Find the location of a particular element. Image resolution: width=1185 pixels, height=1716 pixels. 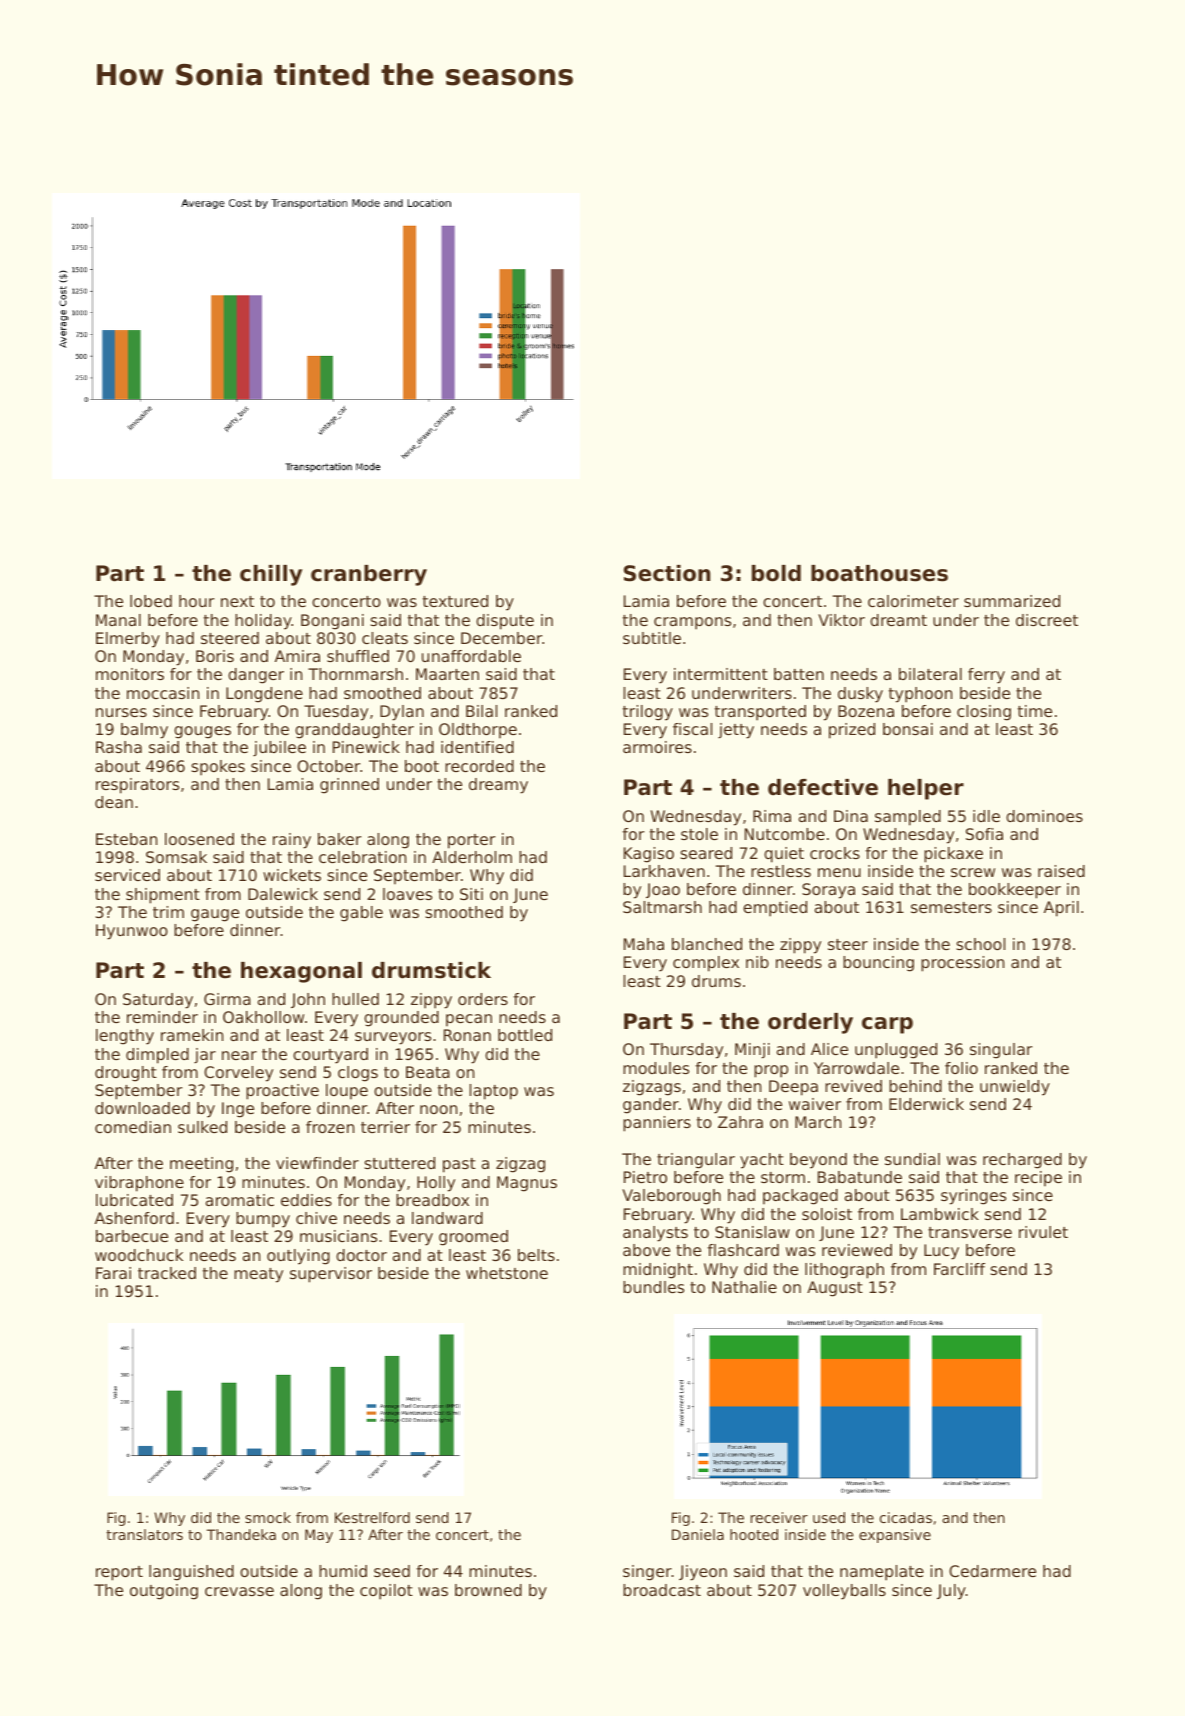

Farcliff is located at coordinates (959, 1269).
